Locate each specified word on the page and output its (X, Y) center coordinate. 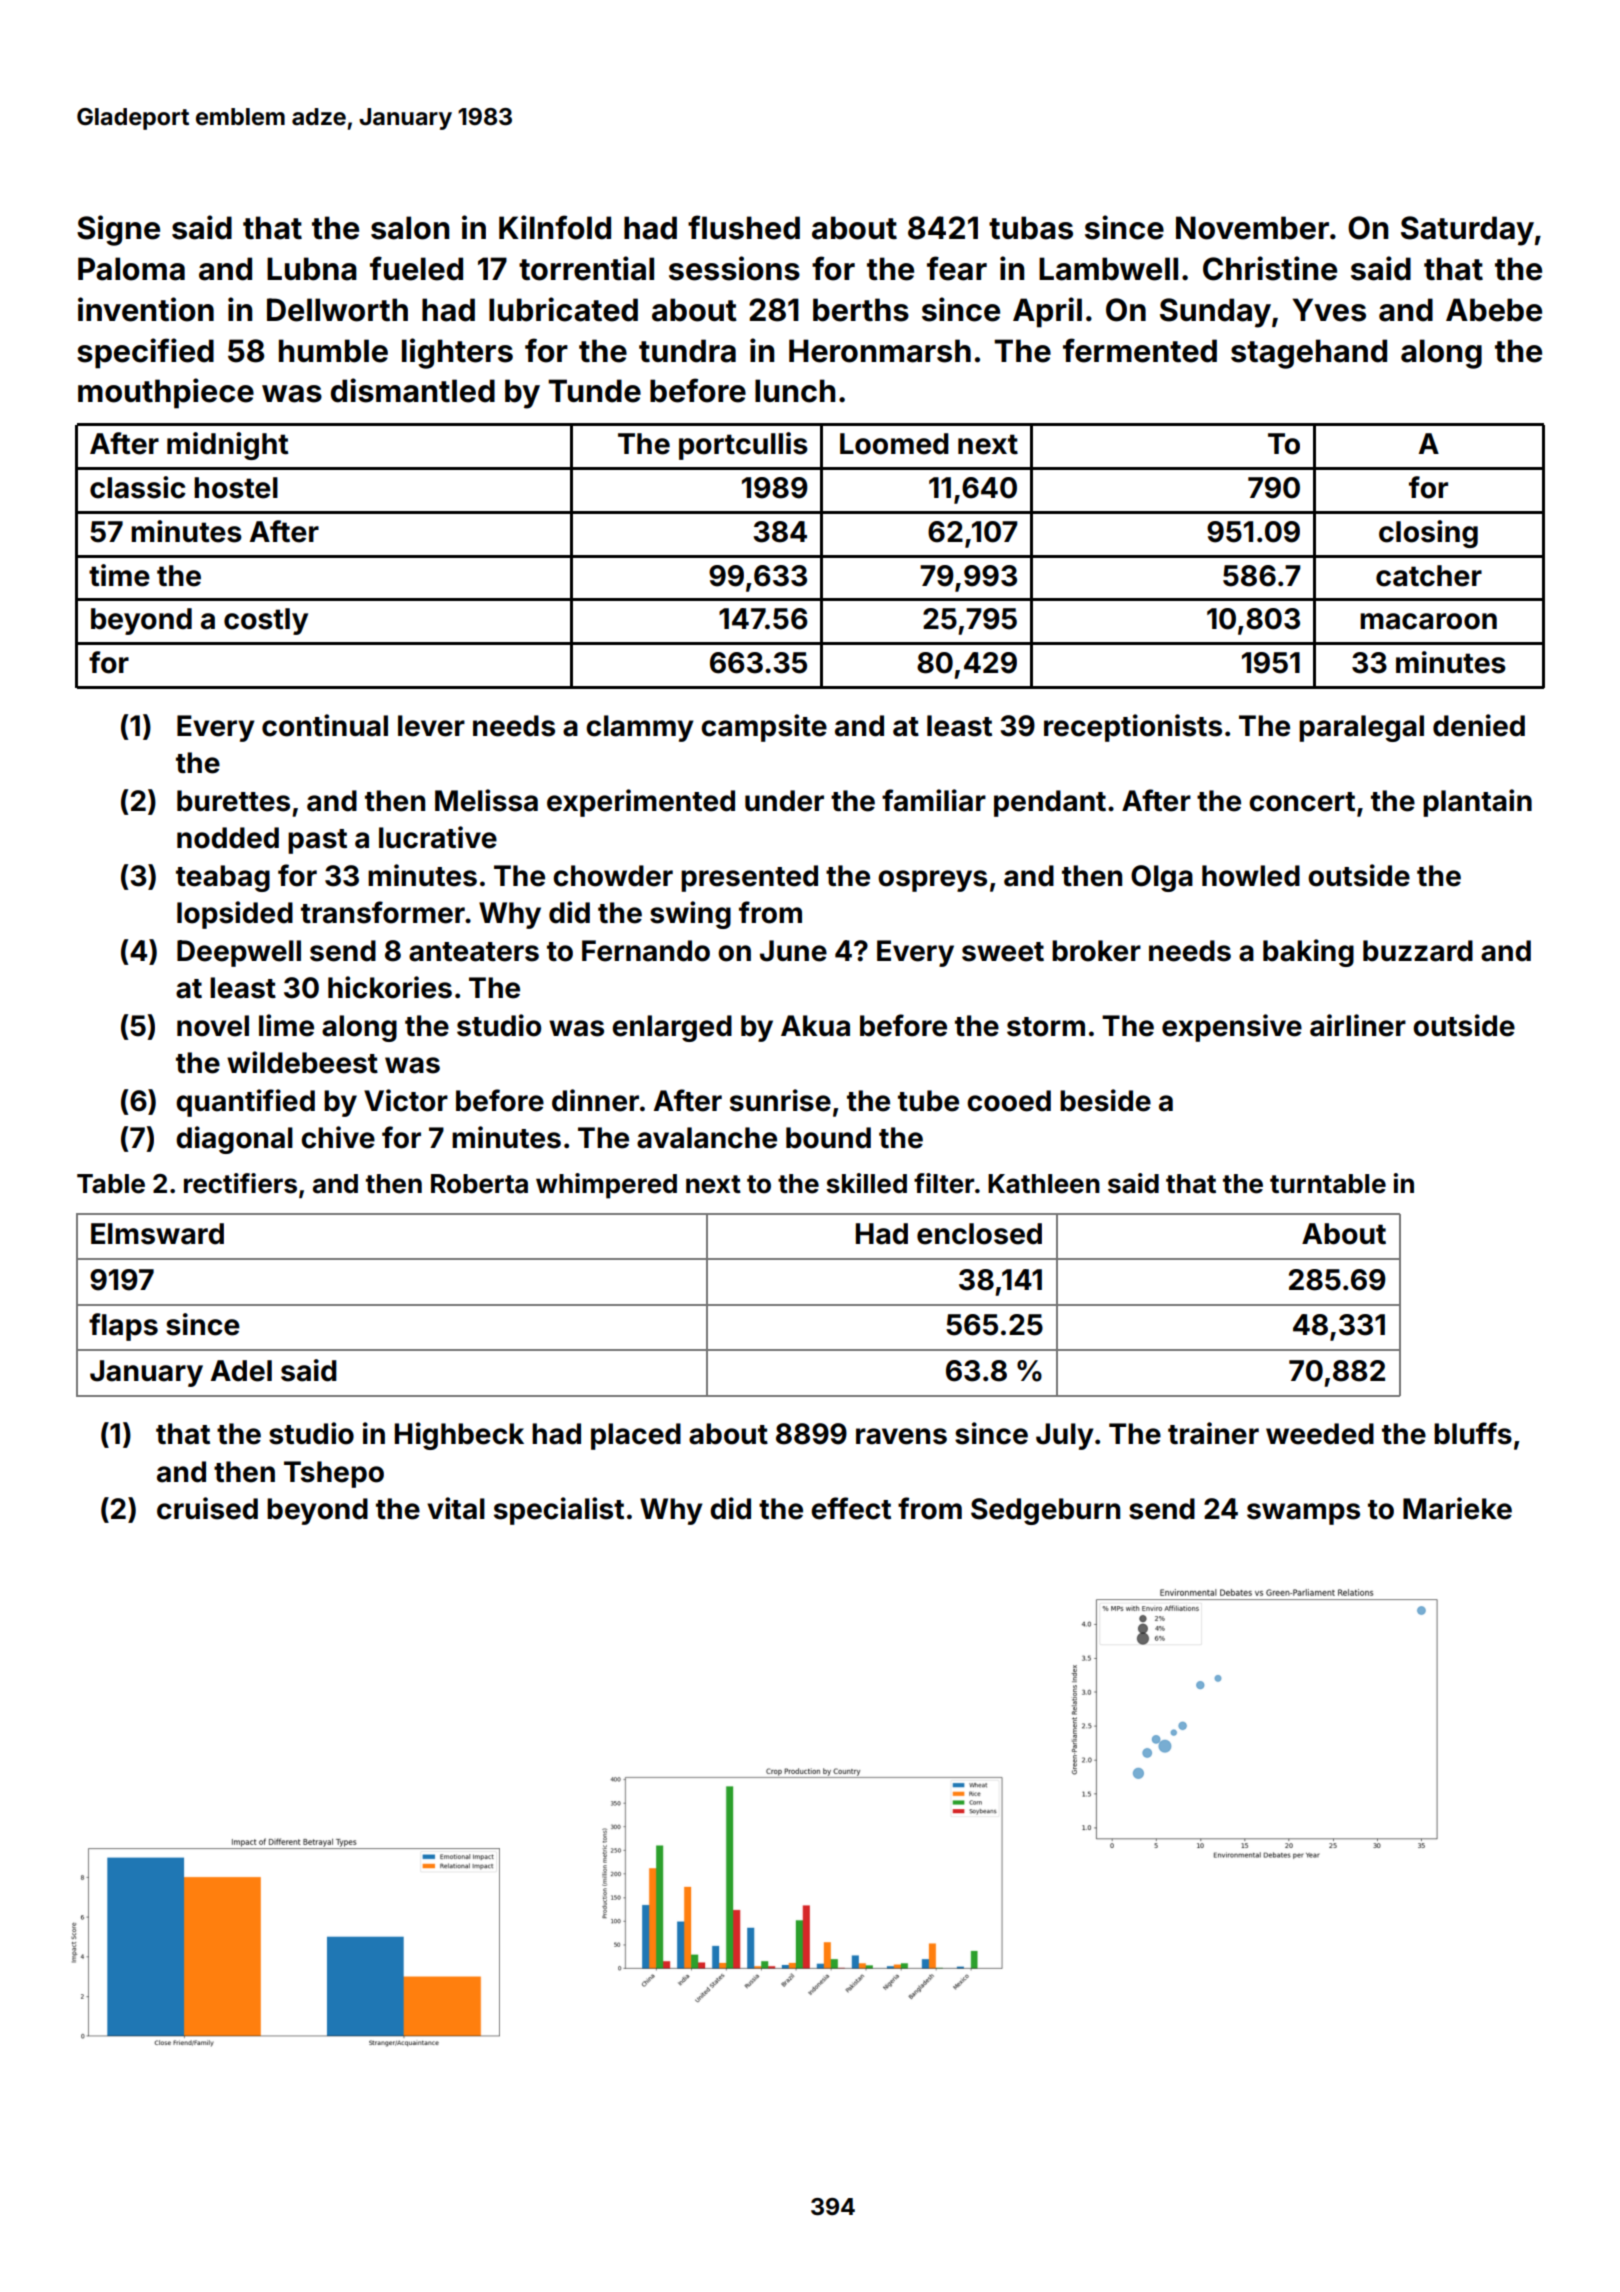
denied (1479, 725)
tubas (1031, 228)
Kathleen (1044, 1184)
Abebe (1494, 310)
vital (456, 1508)
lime (286, 1025)
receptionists (1133, 728)
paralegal (1361, 728)
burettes (233, 801)
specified (145, 353)
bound (828, 1138)
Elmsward (157, 1234)
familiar (934, 800)
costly (266, 621)
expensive (1232, 1028)
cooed (1009, 1101)
